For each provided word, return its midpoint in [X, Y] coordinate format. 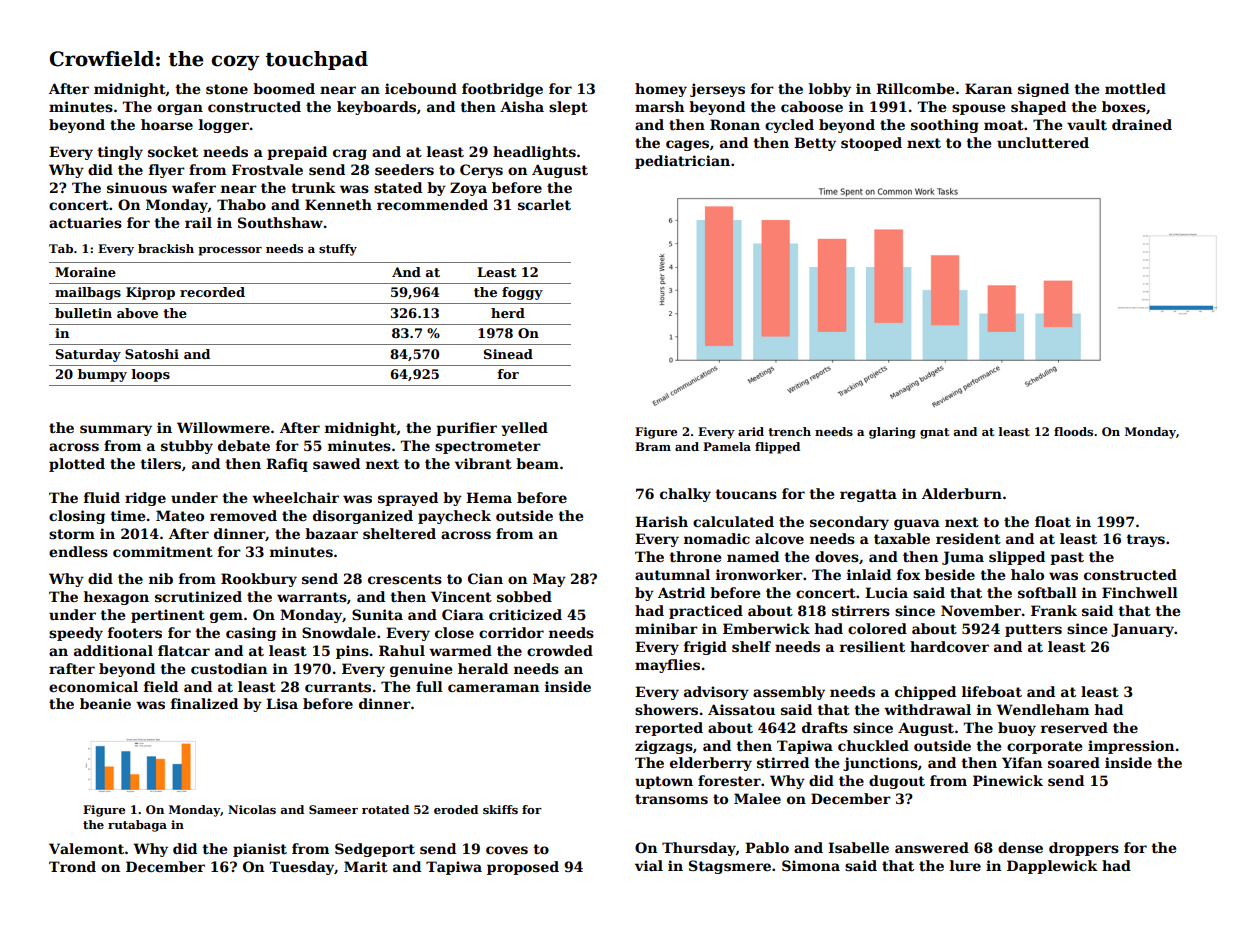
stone [227, 89]
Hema [489, 497]
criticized [525, 614]
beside [950, 574]
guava [917, 524]
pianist [260, 850]
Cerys [481, 171]
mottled [1135, 88]
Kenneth [338, 204]
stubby [187, 447]
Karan [988, 88]
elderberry [711, 764]
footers [135, 632]
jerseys [717, 90]
